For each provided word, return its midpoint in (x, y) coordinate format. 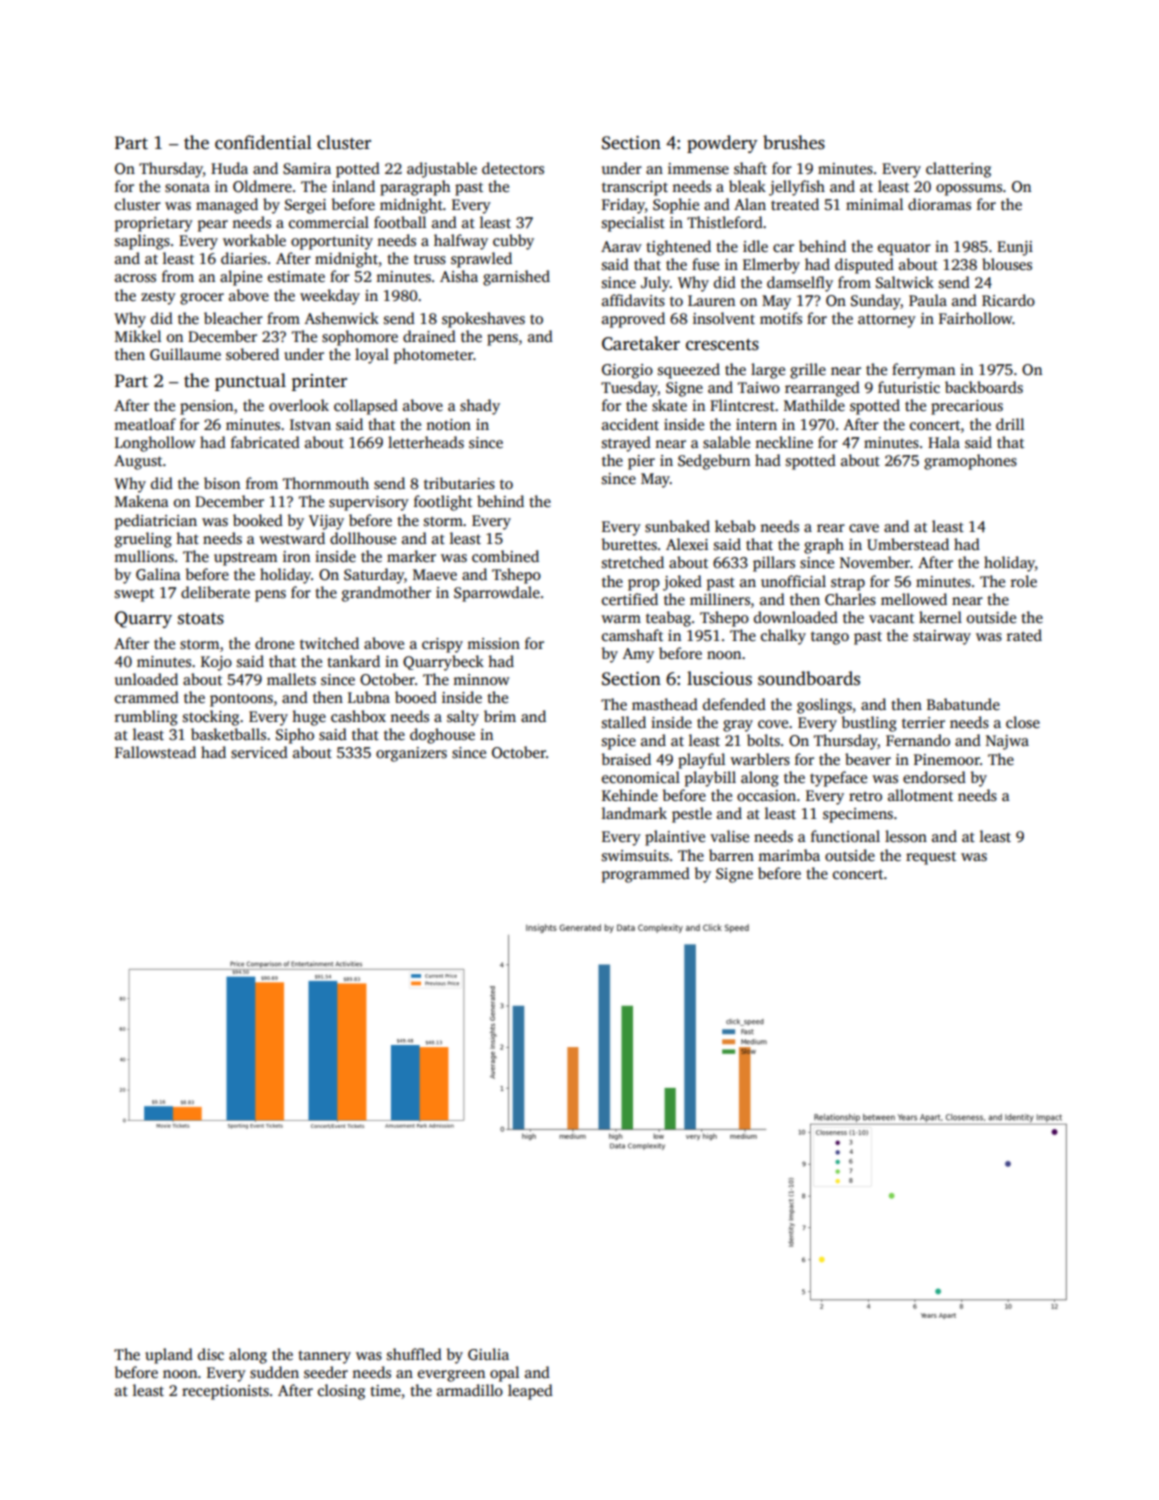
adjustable (442, 170)
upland (169, 1356)
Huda (229, 168)
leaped (530, 1392)
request (931, 858)
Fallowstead (155, 752)
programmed (646, 875)
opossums (969, 190)
